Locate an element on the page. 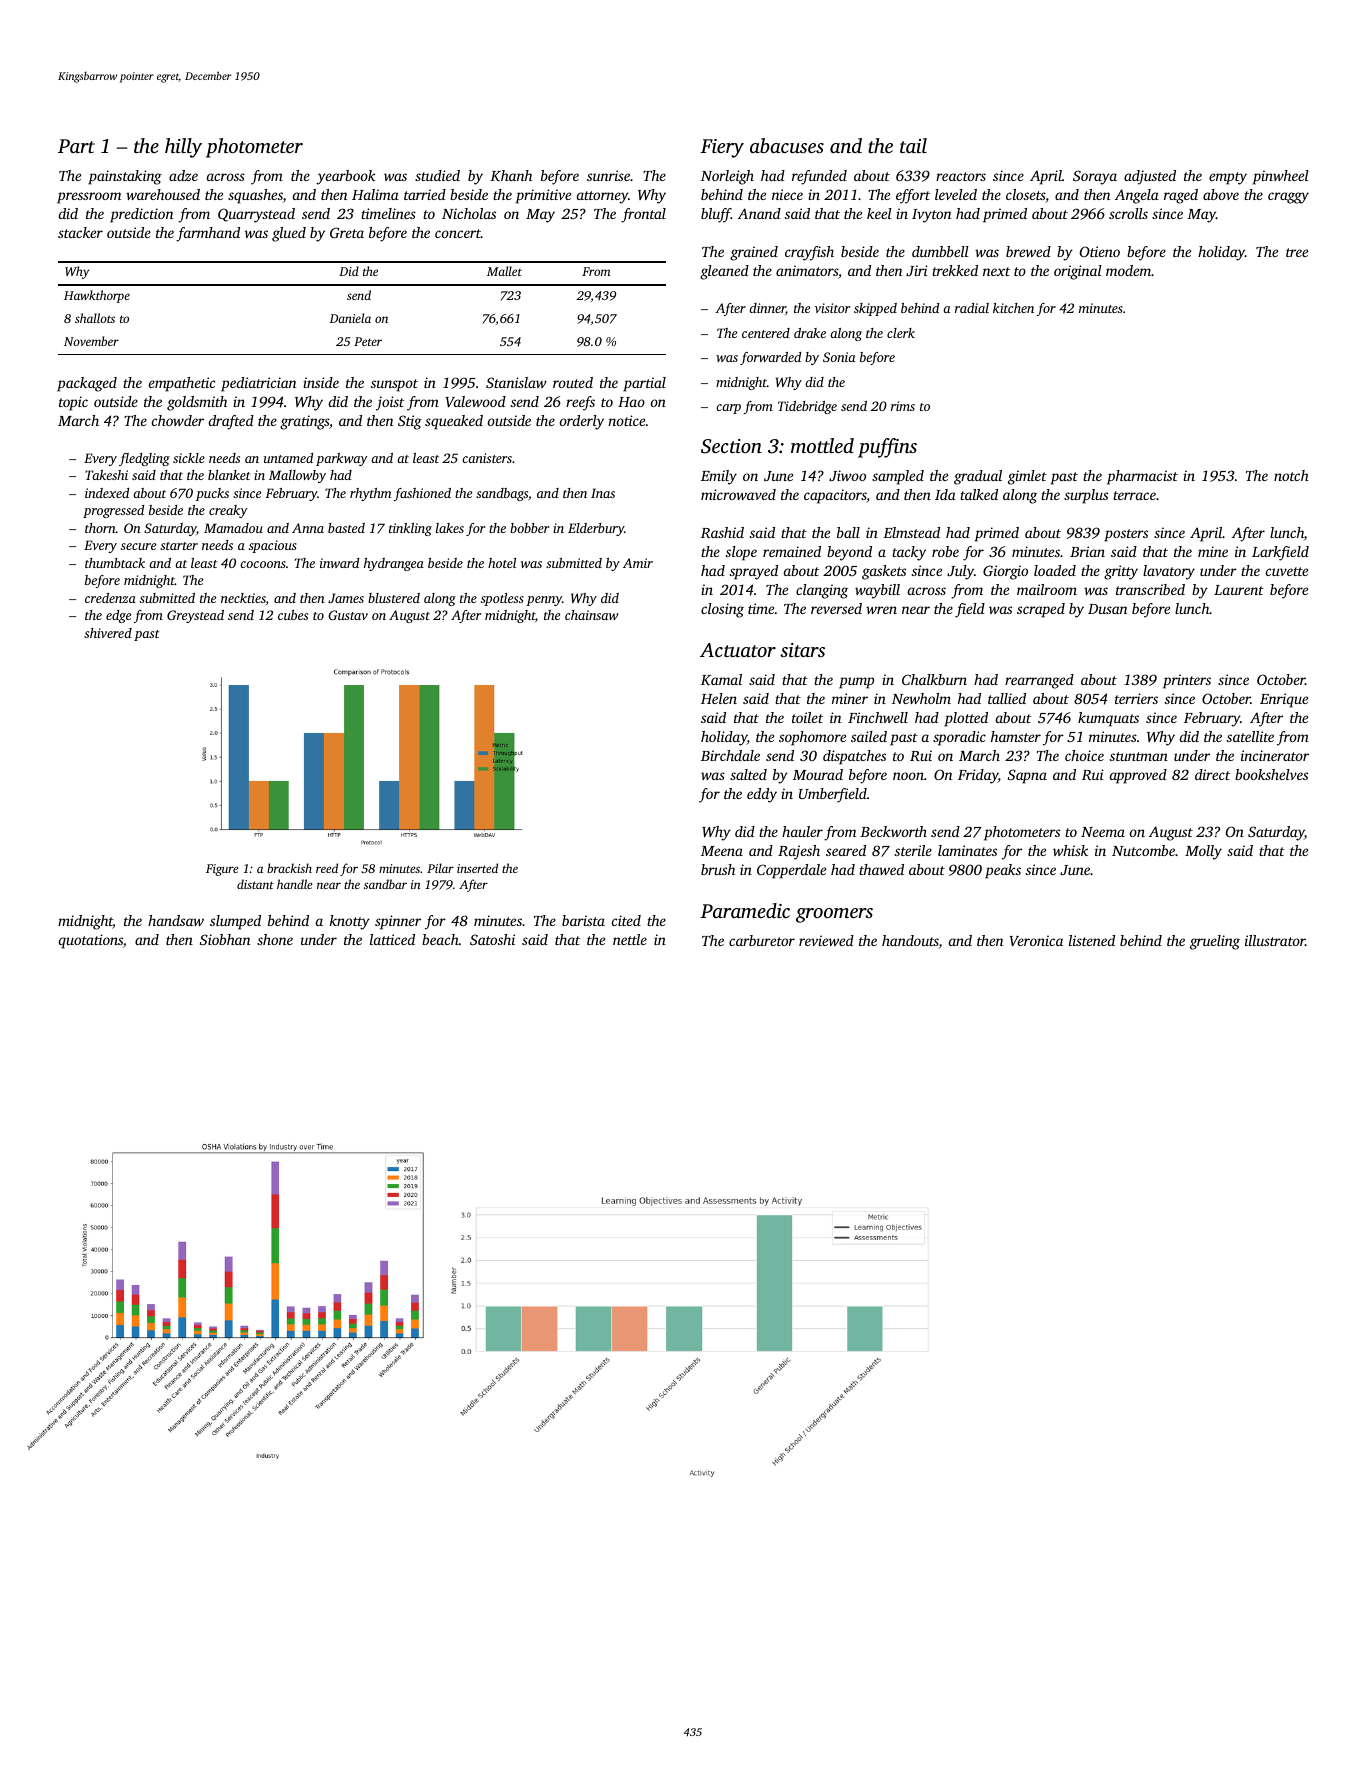 The image size is (1367, 1769). scraped is located at coordinates (1041, 610).
